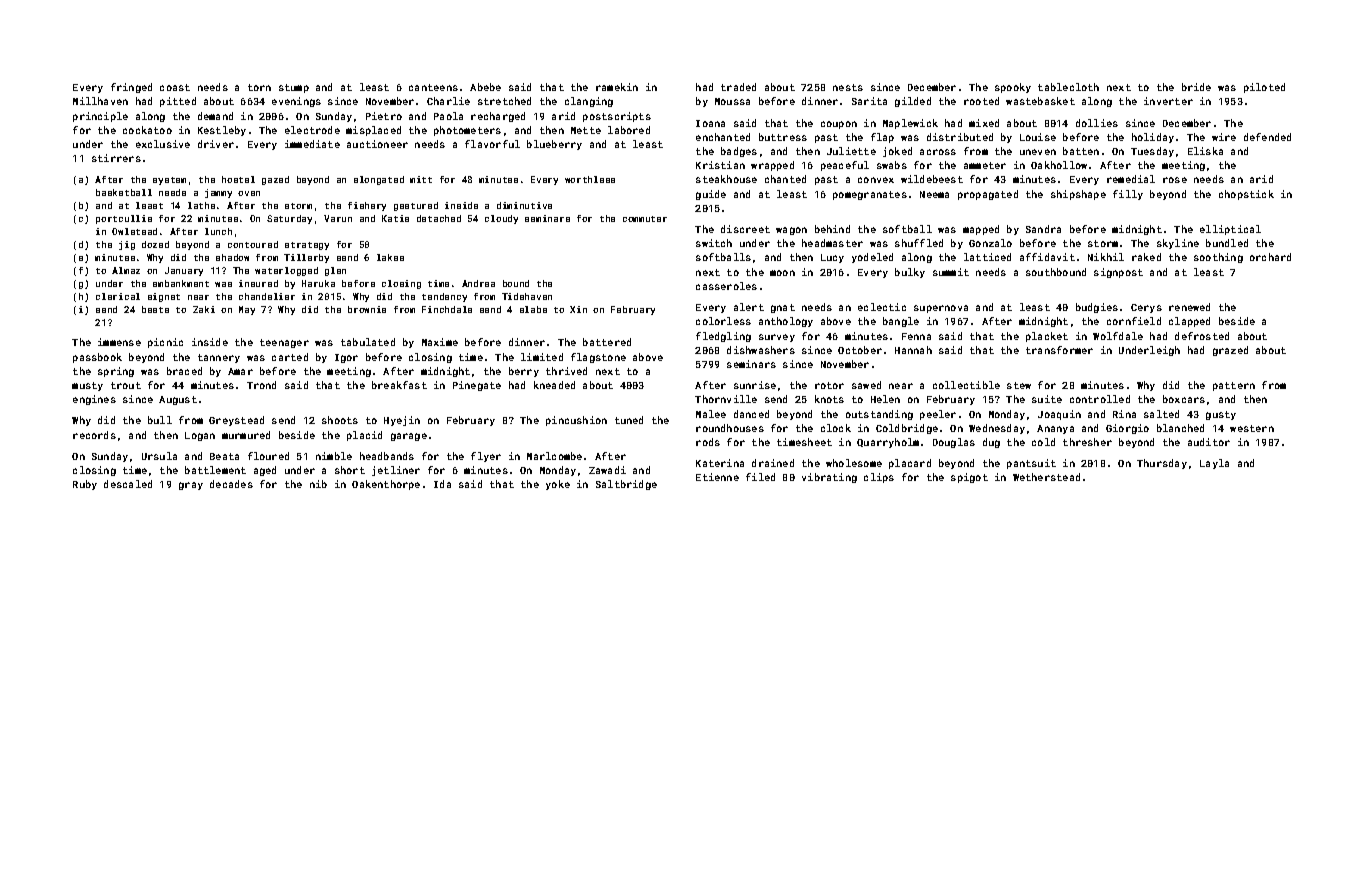  Describe the element at coordinates (576, 421) in the page. I see `pincushion` at that location.
